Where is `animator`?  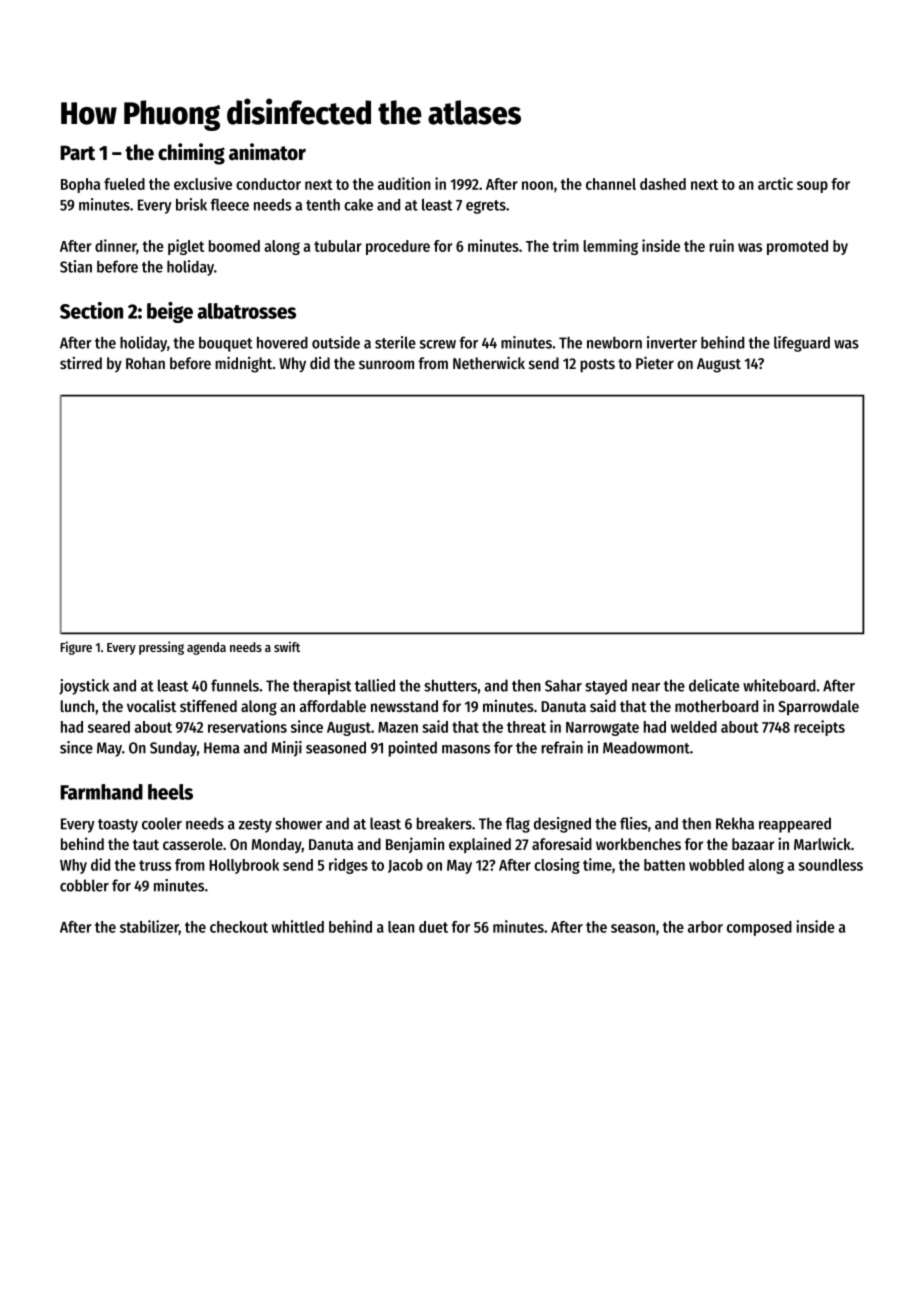
animator is located at coordinates (267, 152).
